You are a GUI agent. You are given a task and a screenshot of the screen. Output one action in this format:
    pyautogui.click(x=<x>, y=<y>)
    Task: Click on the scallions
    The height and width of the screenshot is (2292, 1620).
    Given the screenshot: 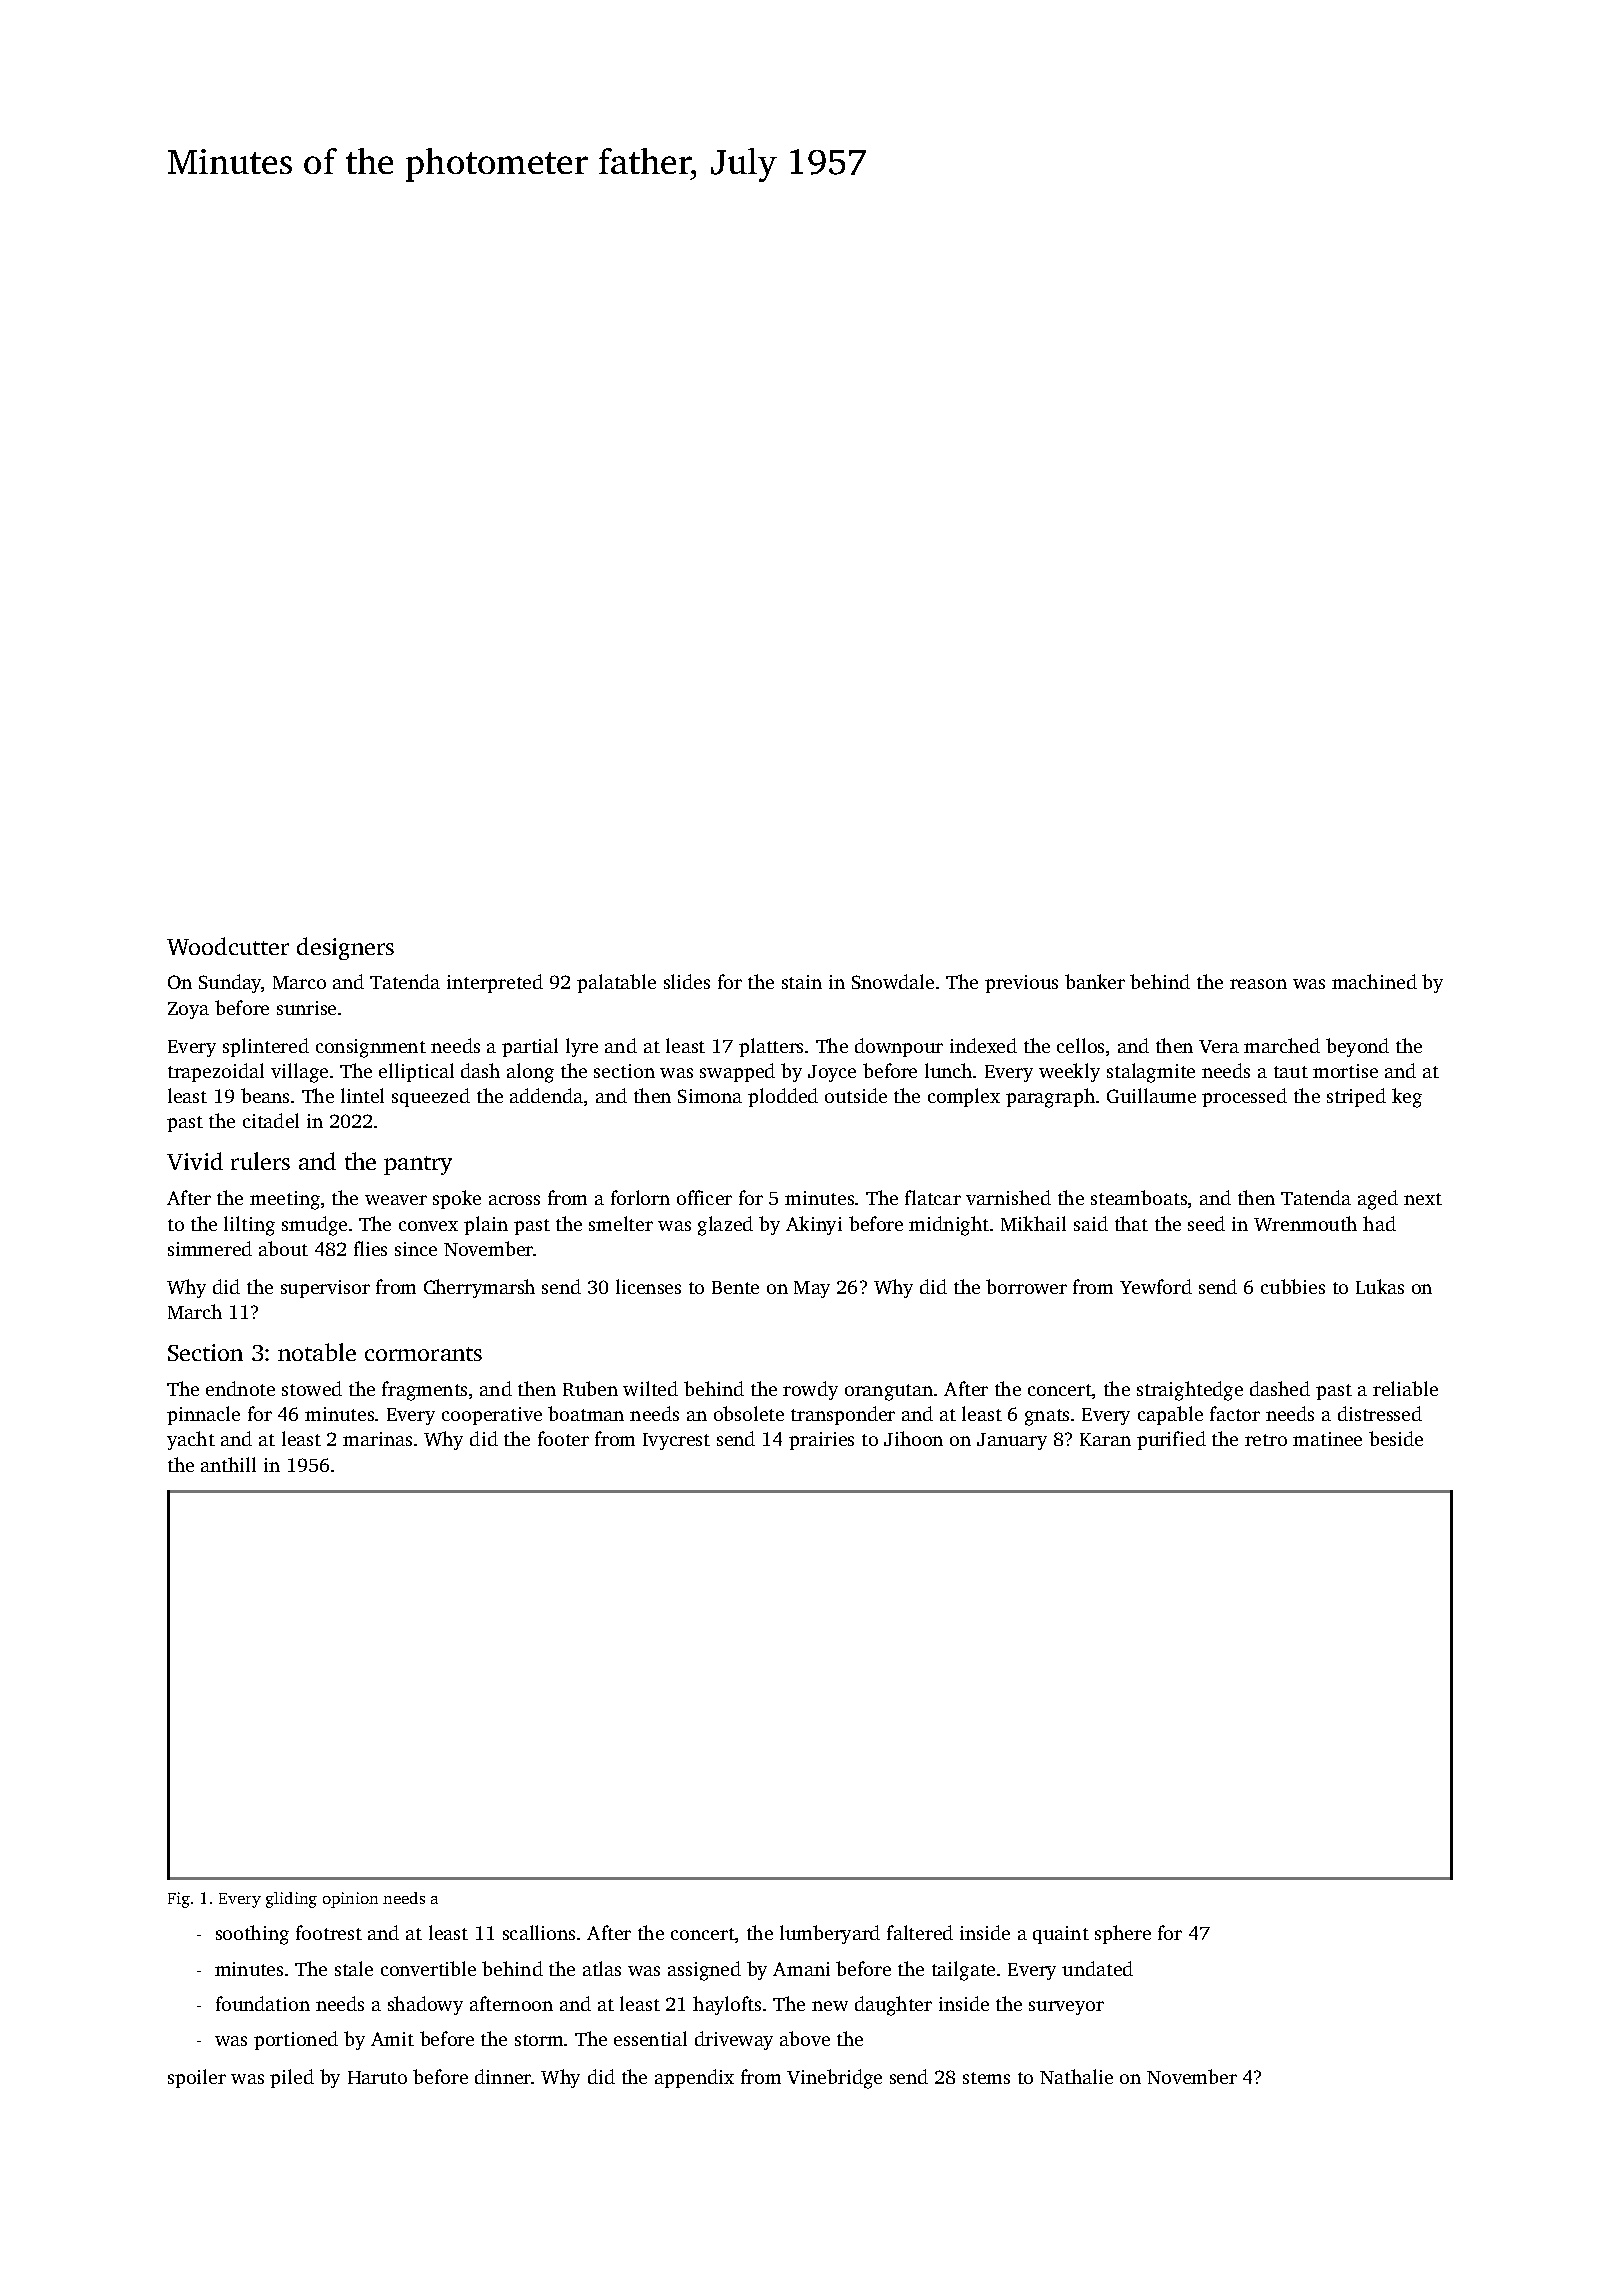 What is the action you would take?
    pyautogui.click(x=539, y=1932)
